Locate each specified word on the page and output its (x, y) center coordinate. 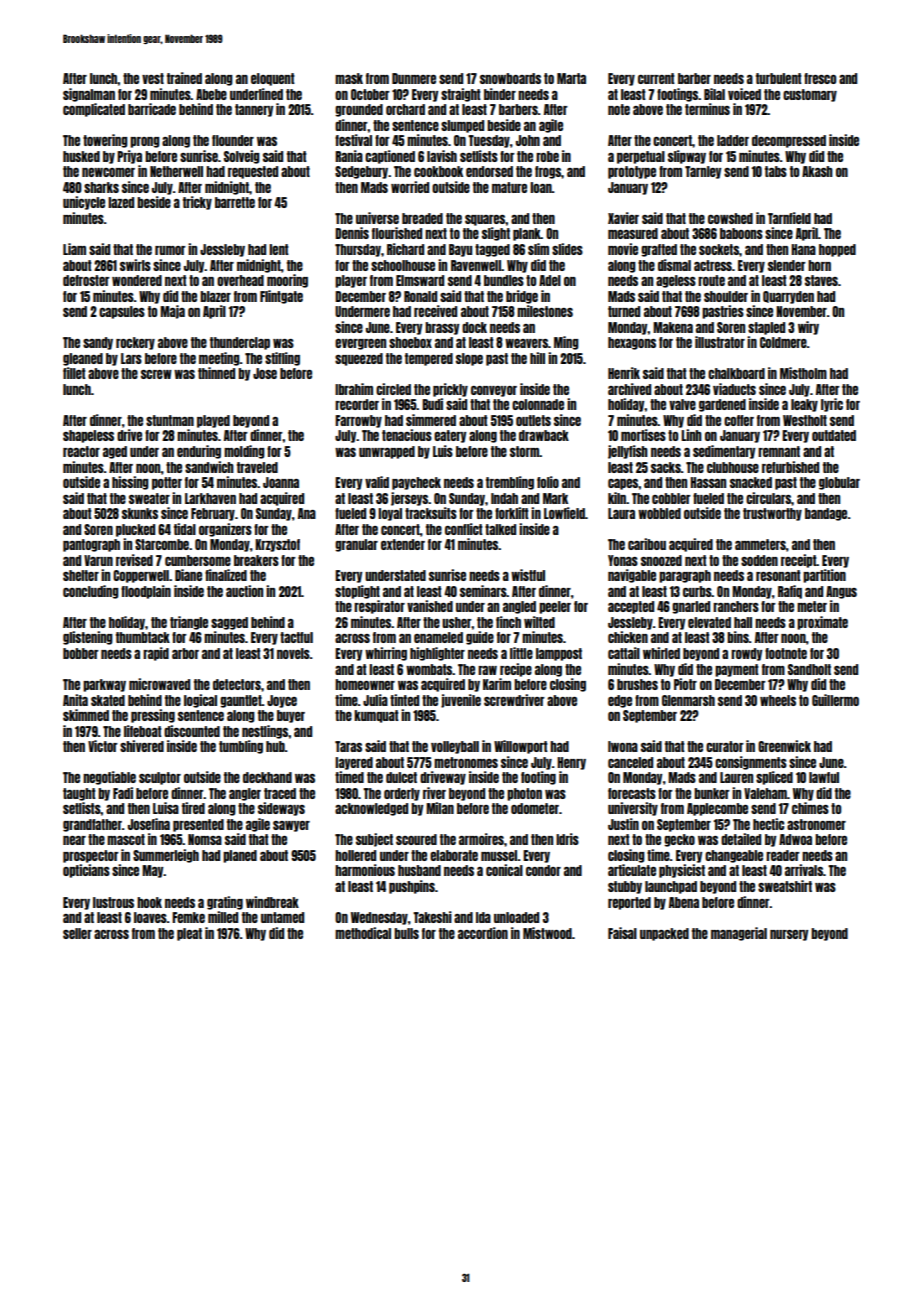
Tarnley (703, 172)
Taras (348, 746)
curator (725, 746)
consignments (751, 763)
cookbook (438, 171)
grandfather (92, 825)
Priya (129, 157)
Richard (405, 249)
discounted (192, 731)
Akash (817, 171)
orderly (402, 794)
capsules (122, 312)
